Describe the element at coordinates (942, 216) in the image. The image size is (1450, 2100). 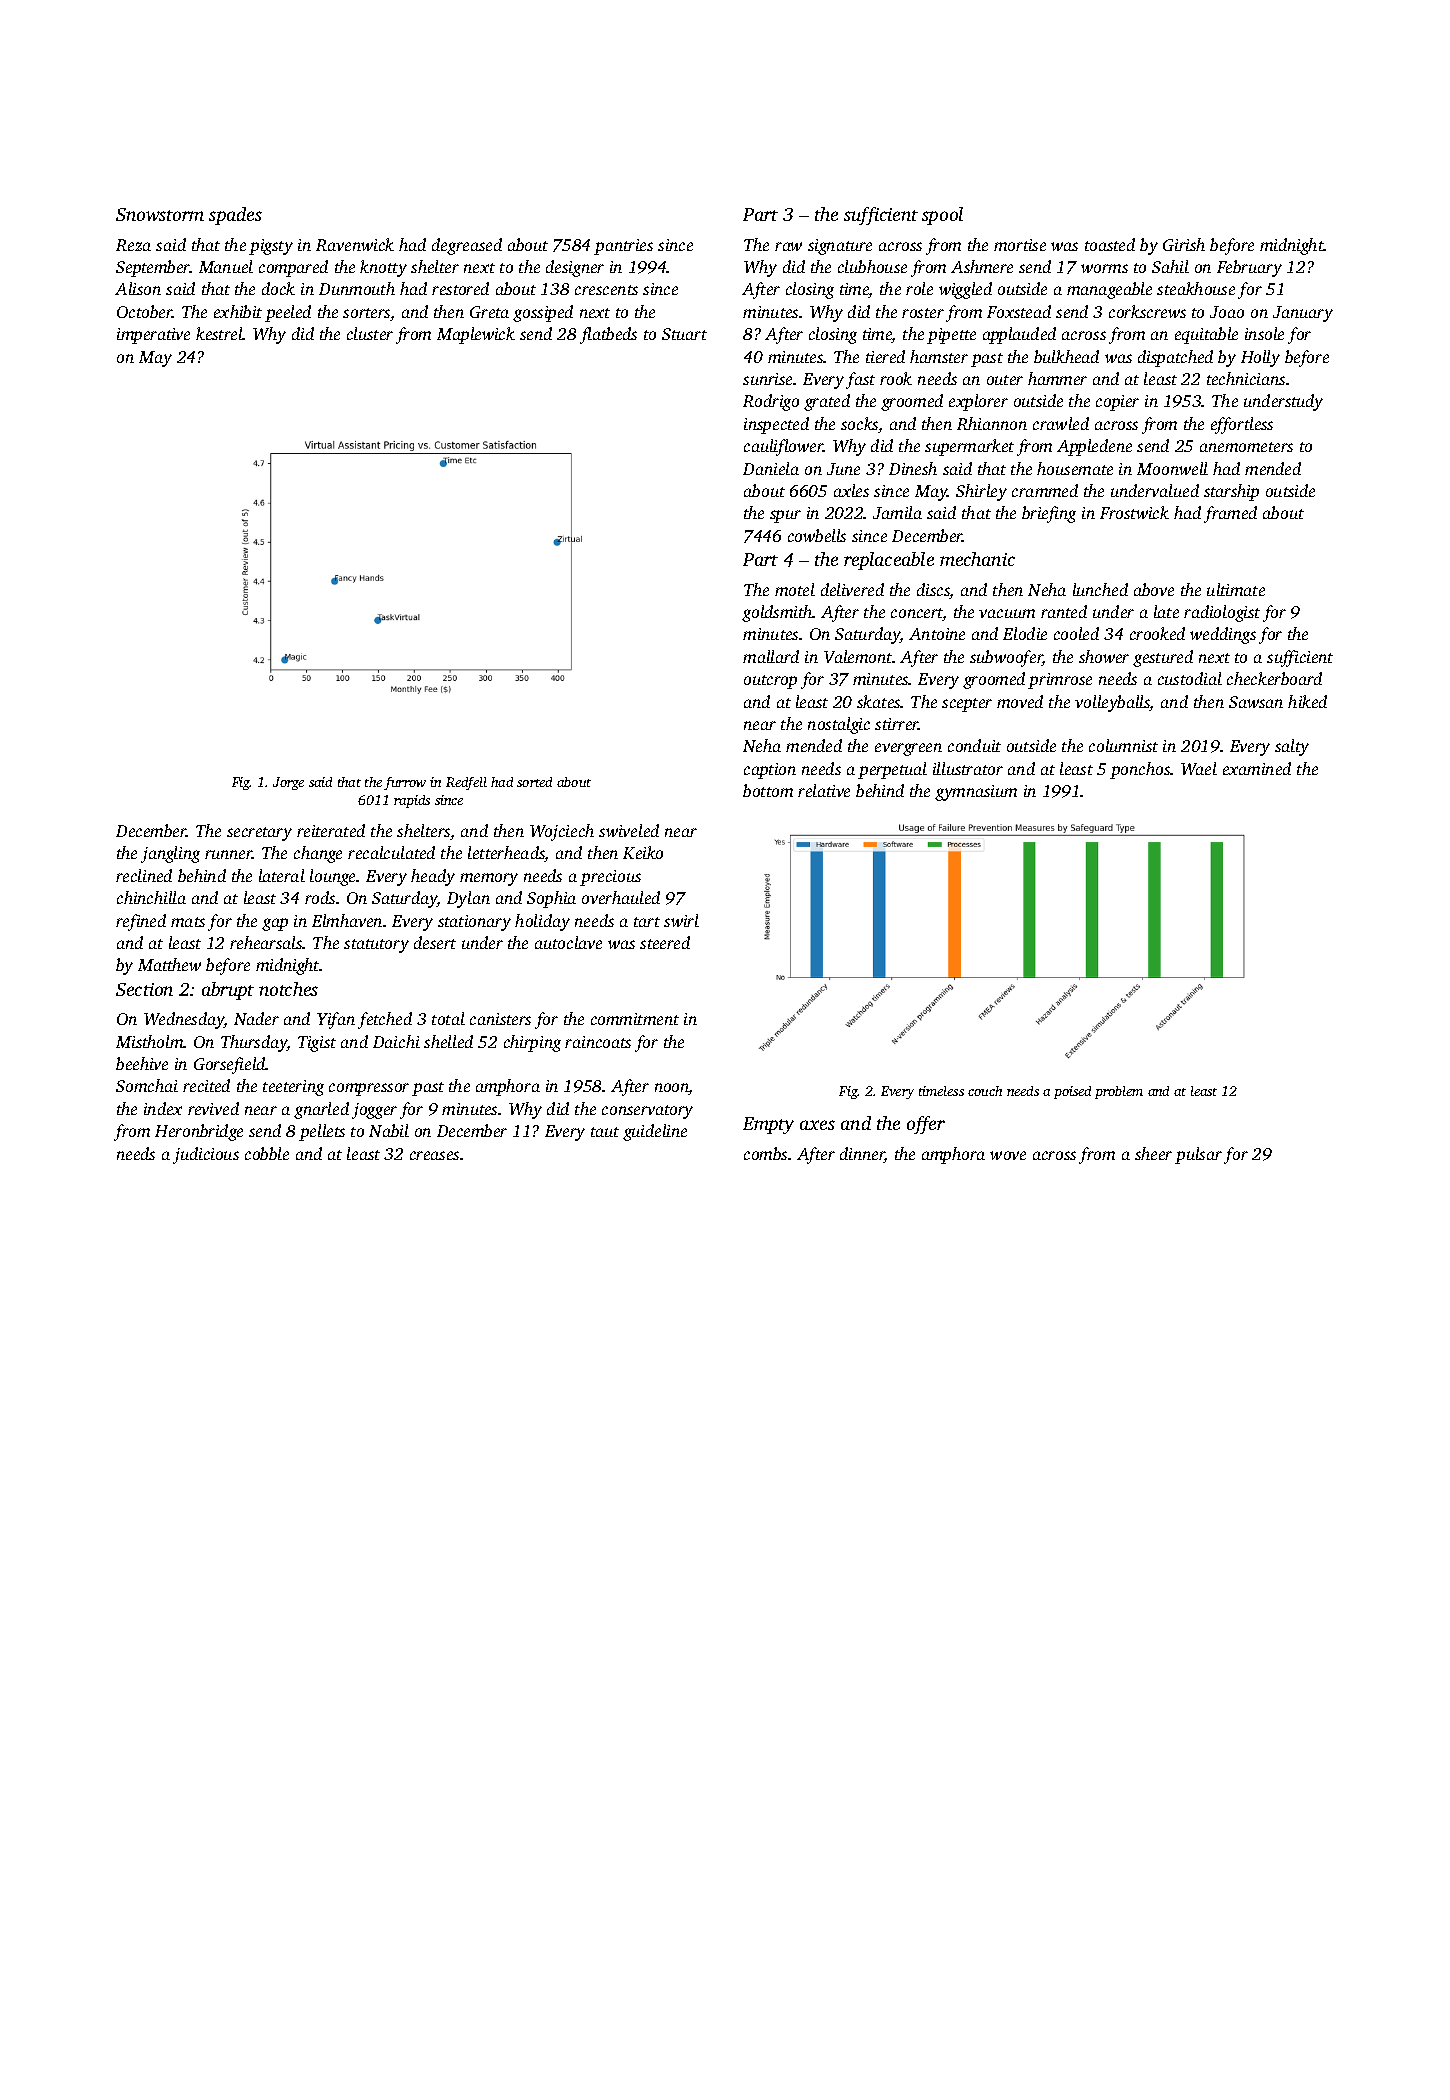
I see `spool` at that location.
